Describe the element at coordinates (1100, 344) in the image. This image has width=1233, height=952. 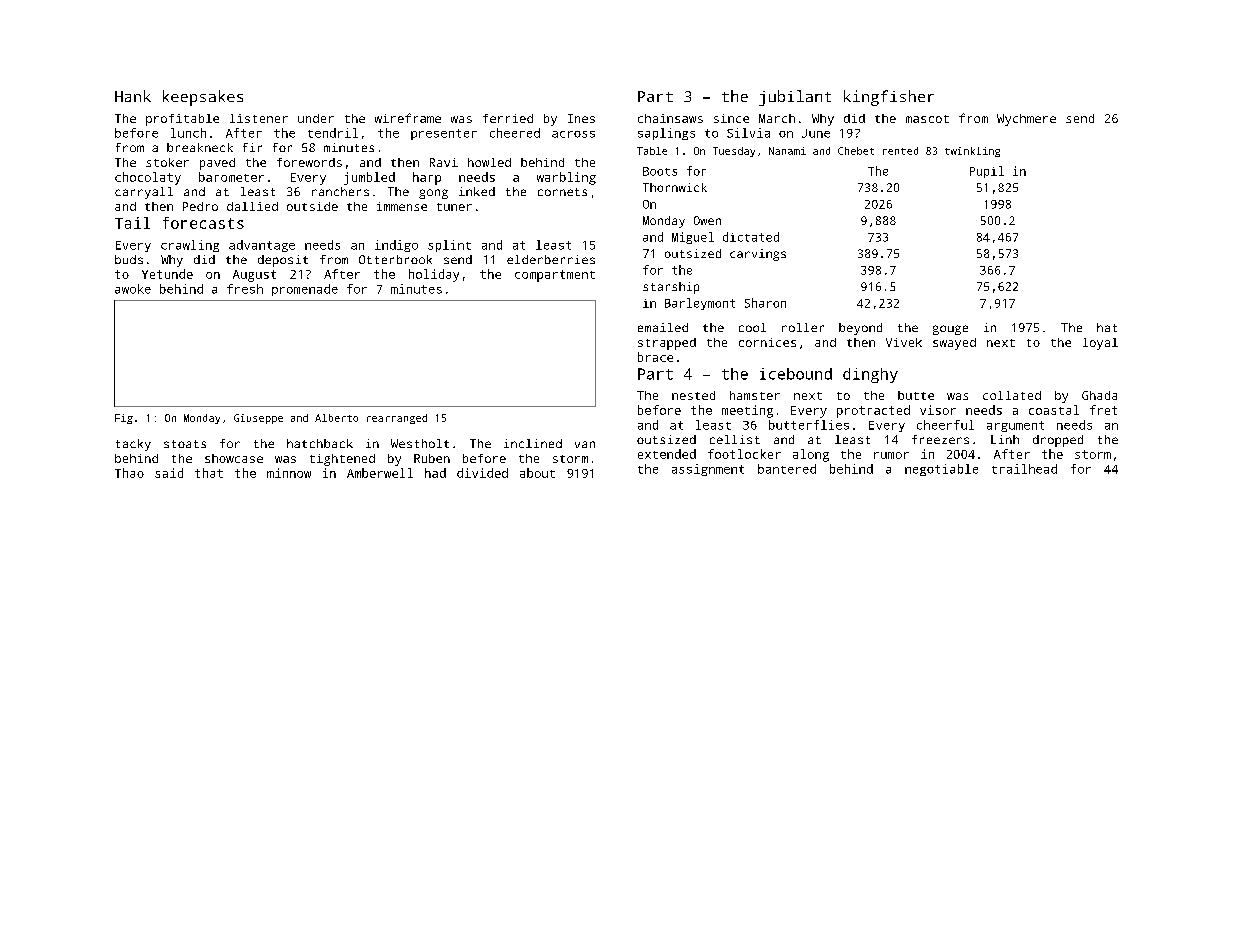
I see `loyal` at that location.
